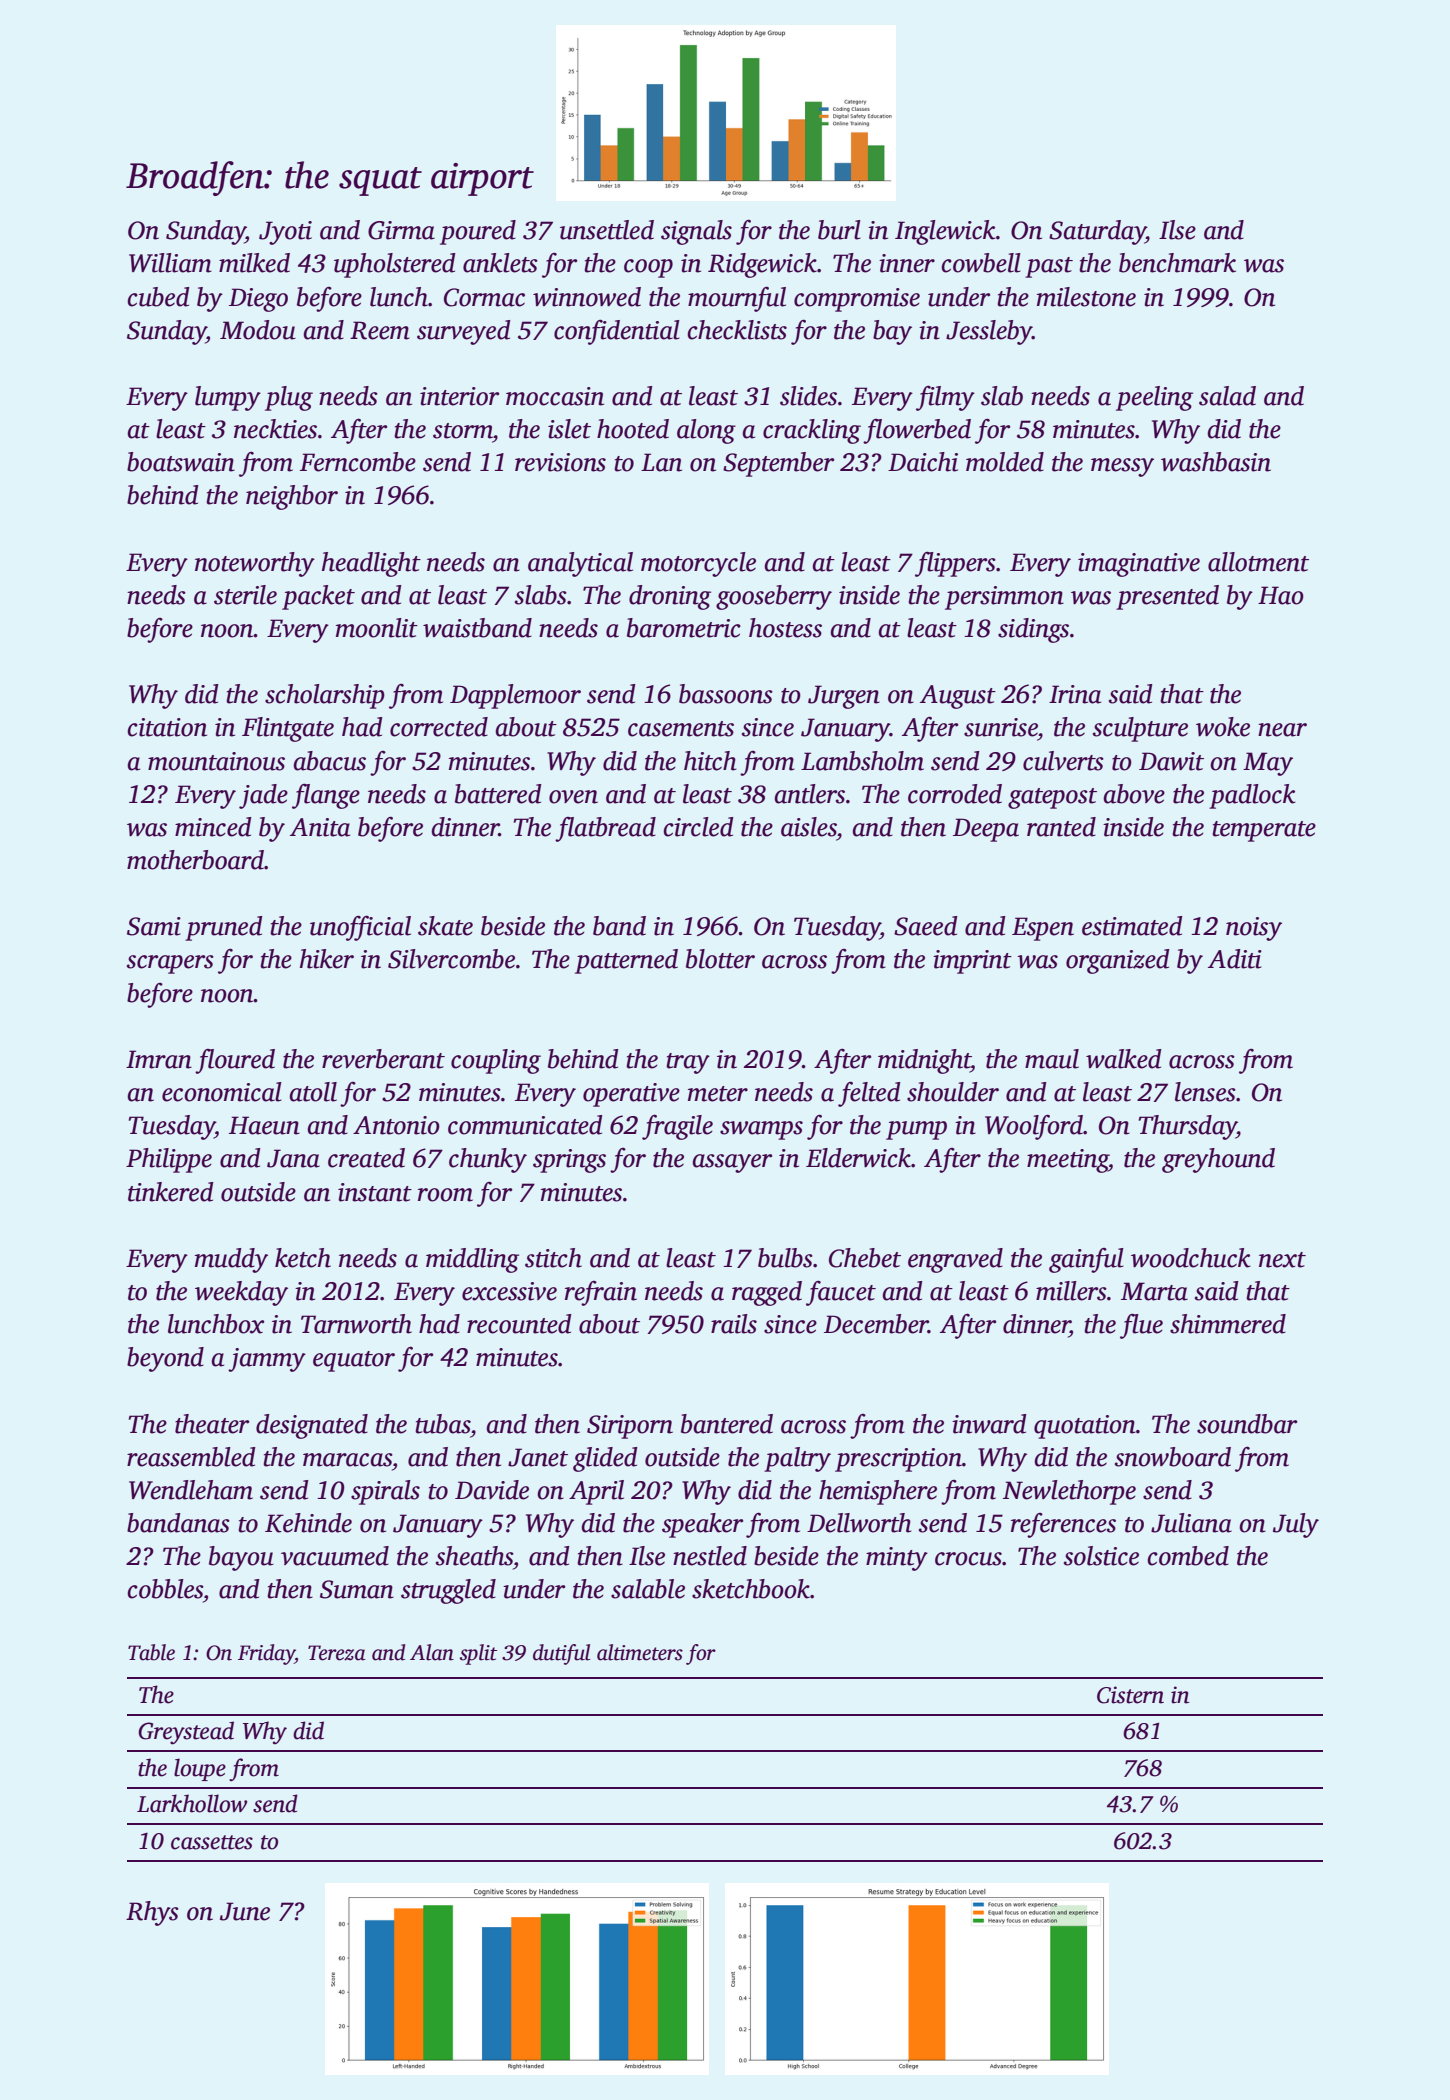  I want to click on Cistern, so click(1130, 1695).
